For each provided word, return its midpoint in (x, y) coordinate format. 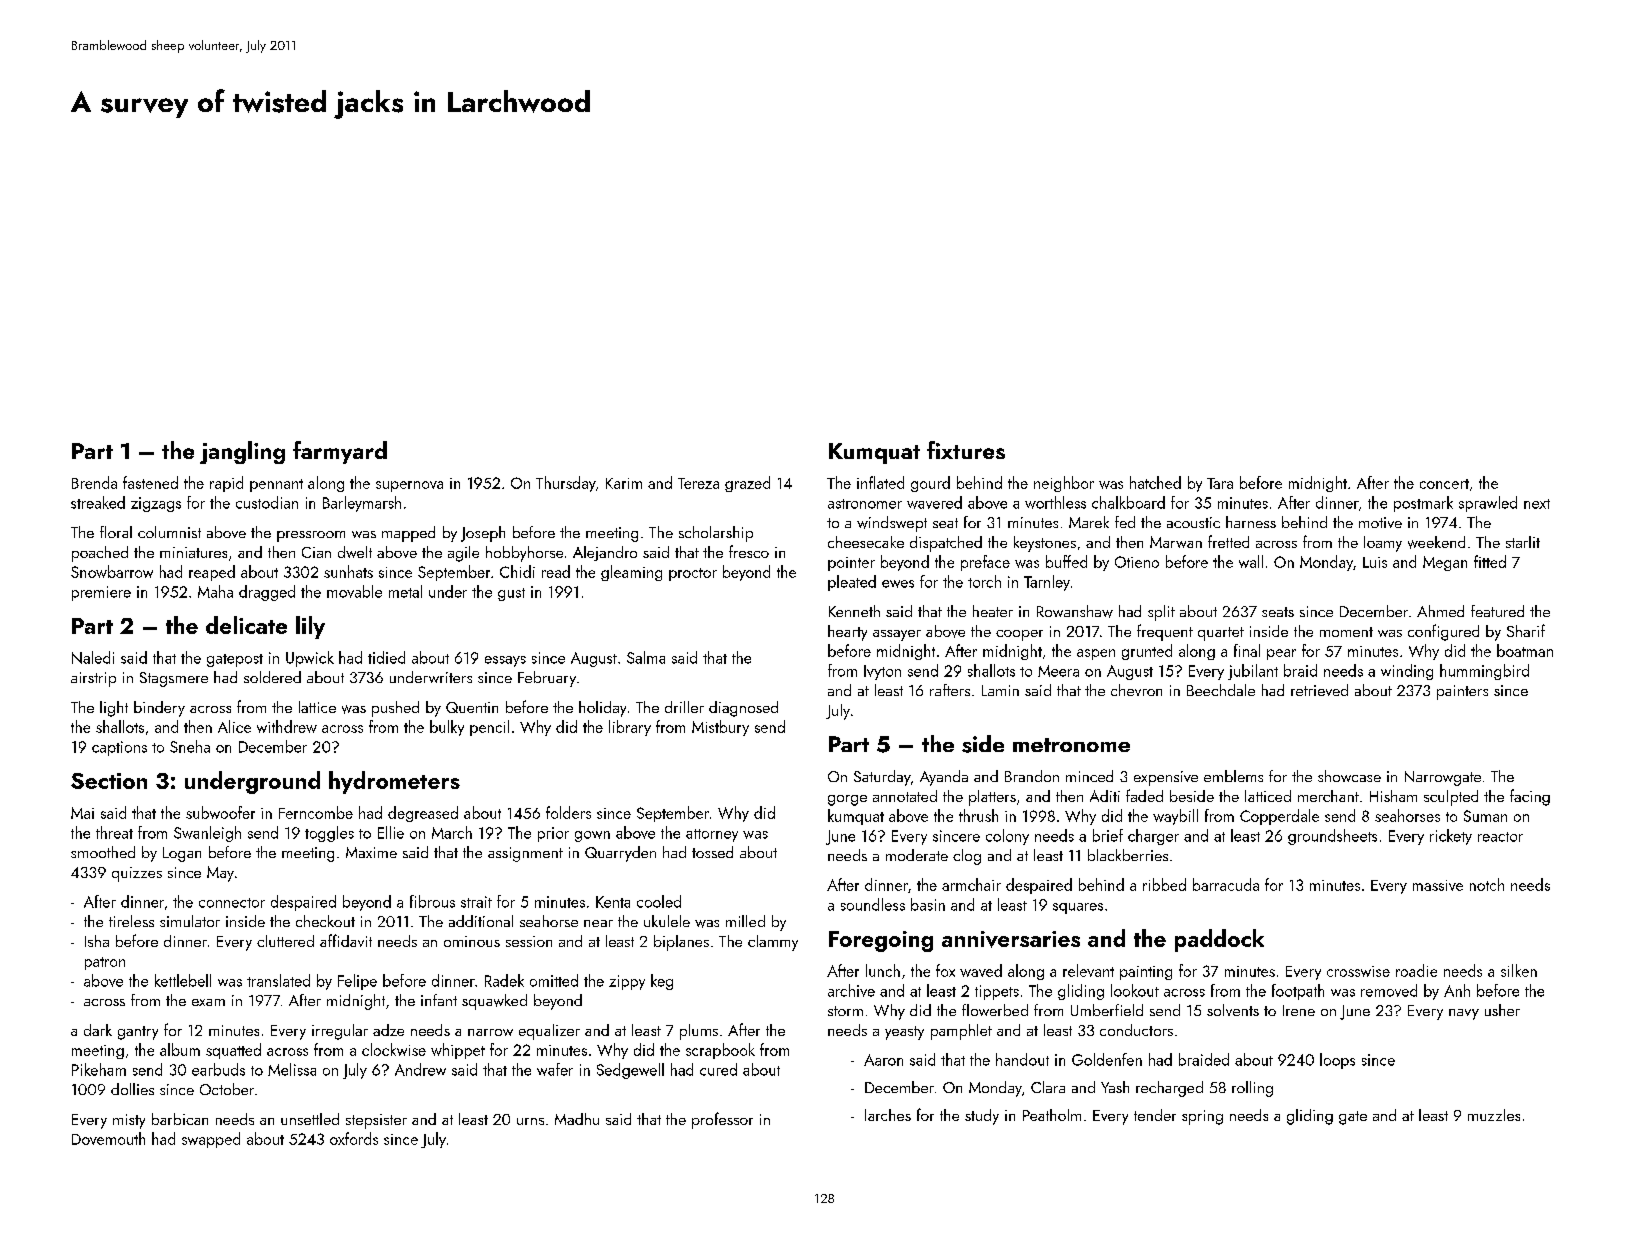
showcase (1349, 776)
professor (722, 1120)
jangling (242, 452)
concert (1444, 484)
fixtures (966, 450)
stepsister (376, 1121)
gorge (847, 800)
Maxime (371, 852)
